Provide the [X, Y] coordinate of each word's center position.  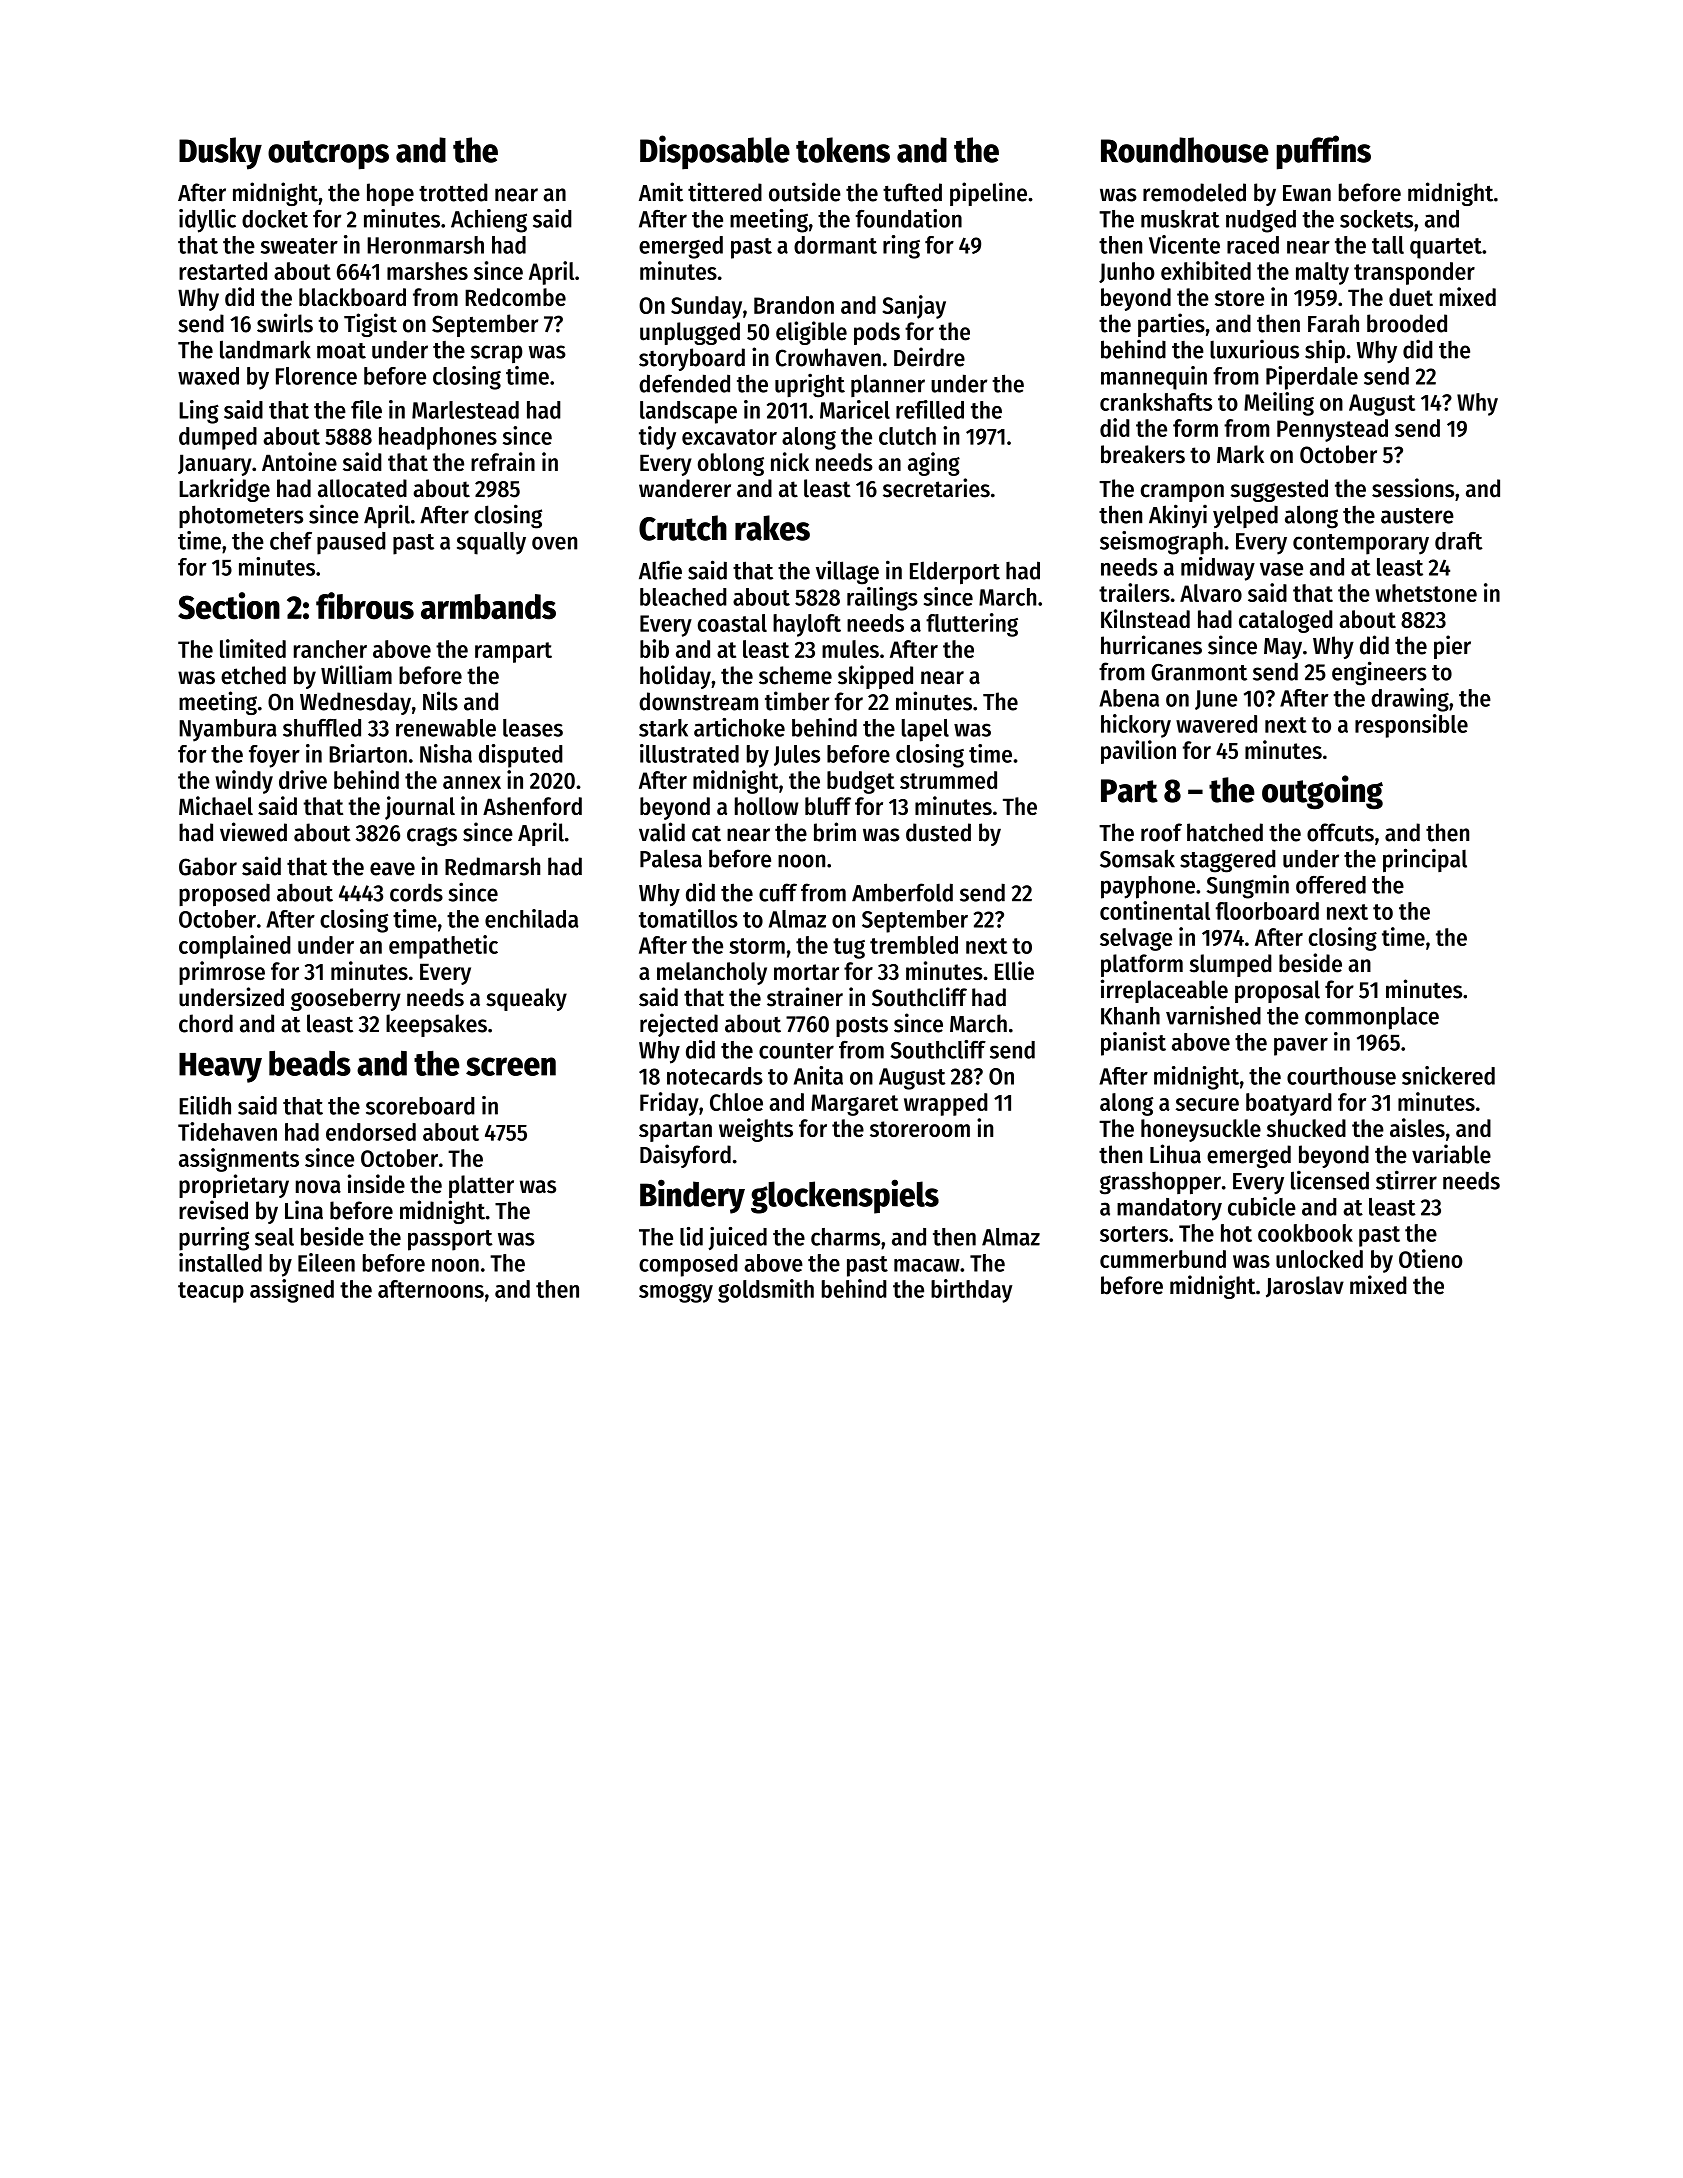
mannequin [1154, 378]
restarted [223, 271]
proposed [224, 895]
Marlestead [465, 410]
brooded [1407, 323]
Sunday [706, 307]
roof [1161, 832]
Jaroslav [1305, 1287]
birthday [972, 1291]
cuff [778, 892]
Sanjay [914, 307]
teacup [211, 1292]
